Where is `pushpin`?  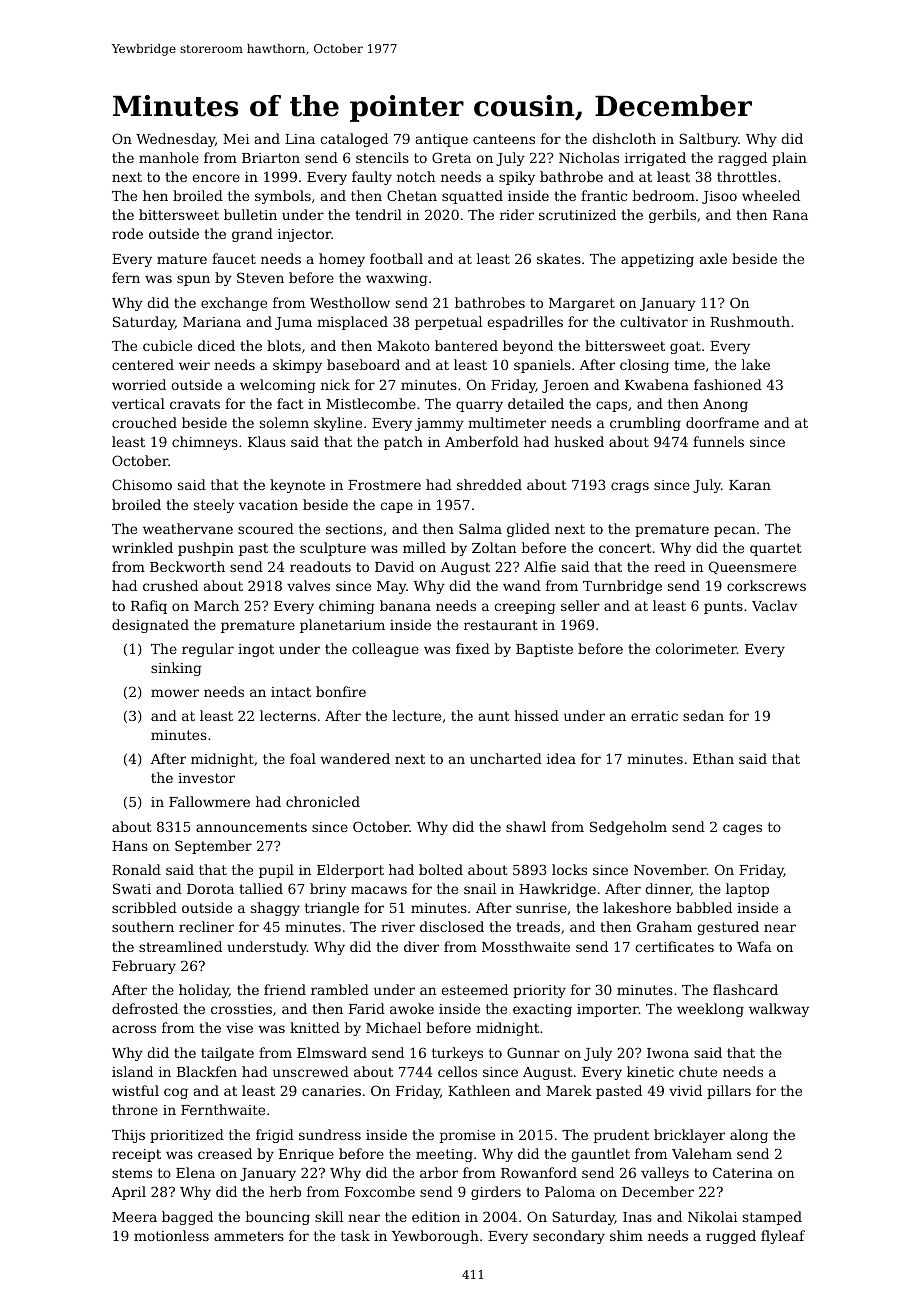 pushpin is located at coordinates (206, 549).
